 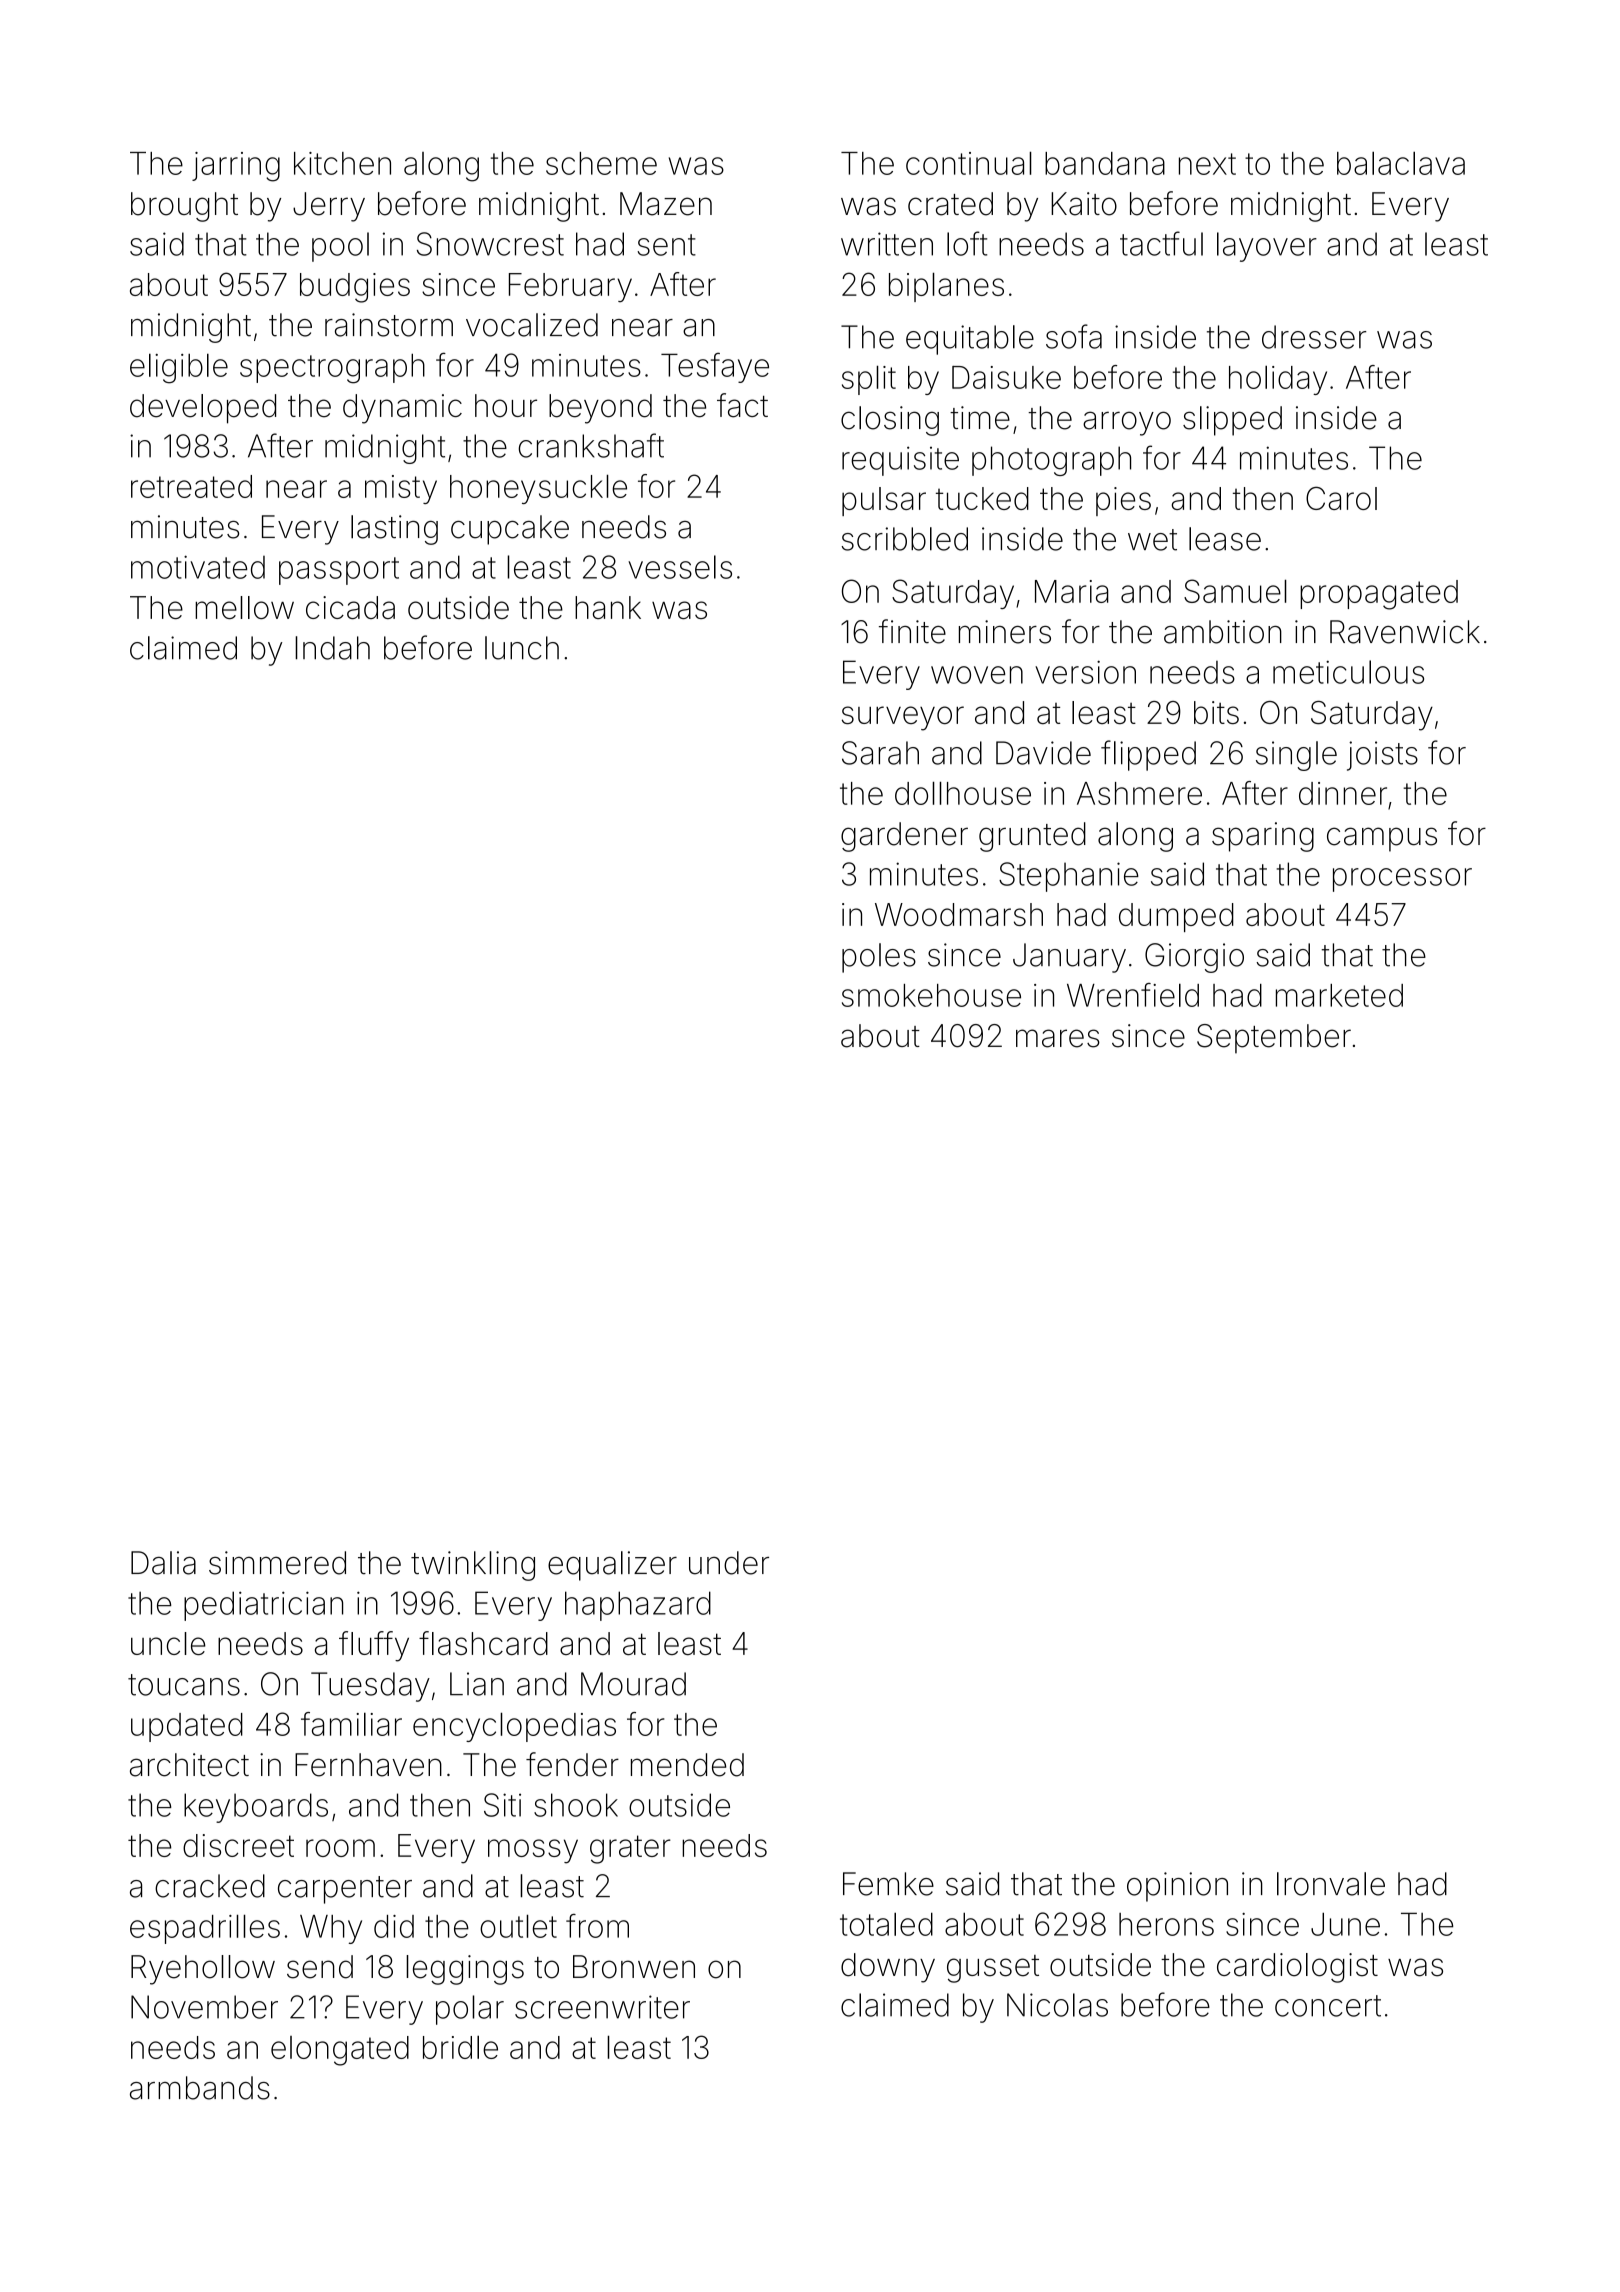 I want to click on Ravenwick, so click(x=1405, y=632).
